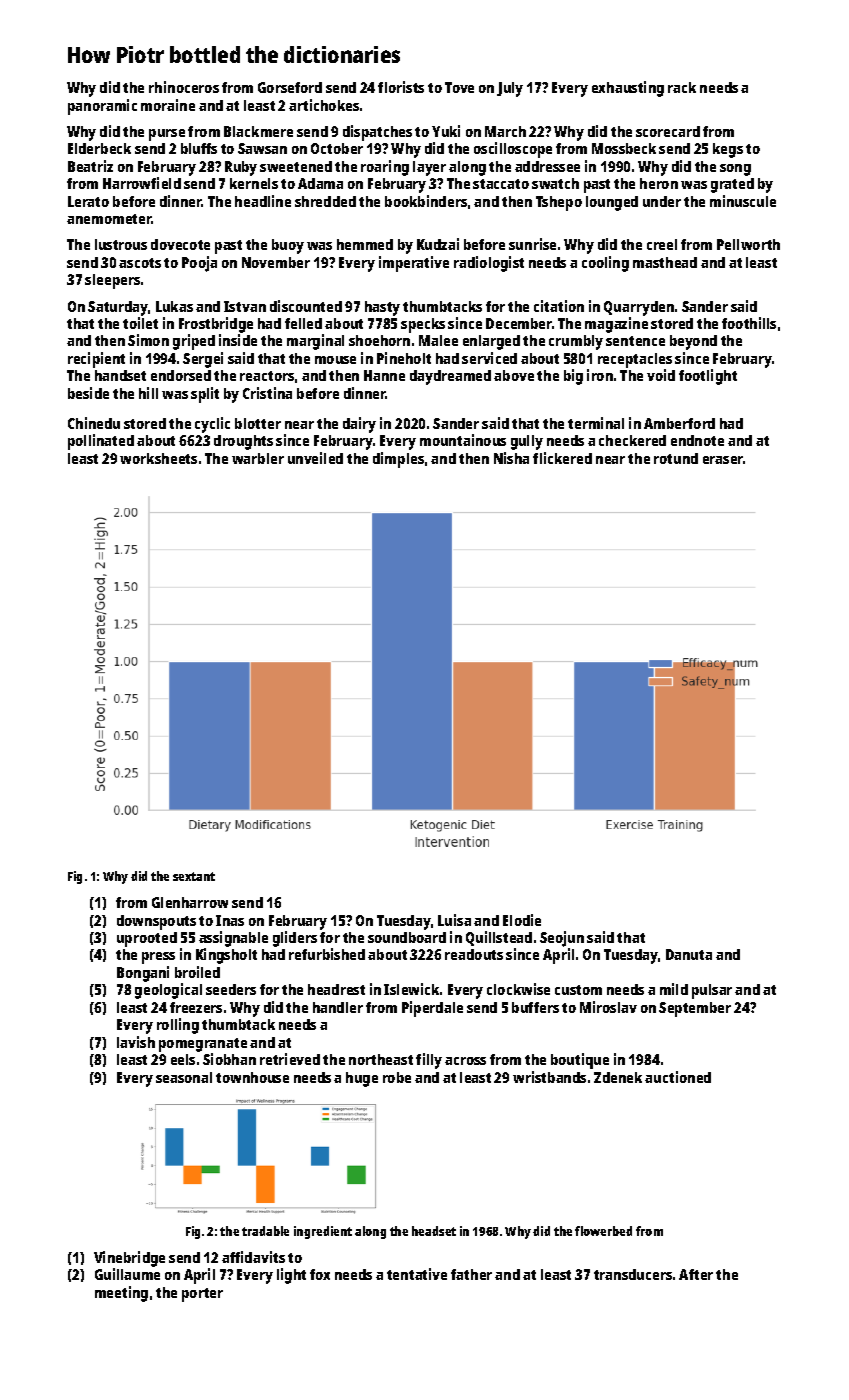 This page has height=1400, width=849. I want to click on meeting, so click(121, 1294).
